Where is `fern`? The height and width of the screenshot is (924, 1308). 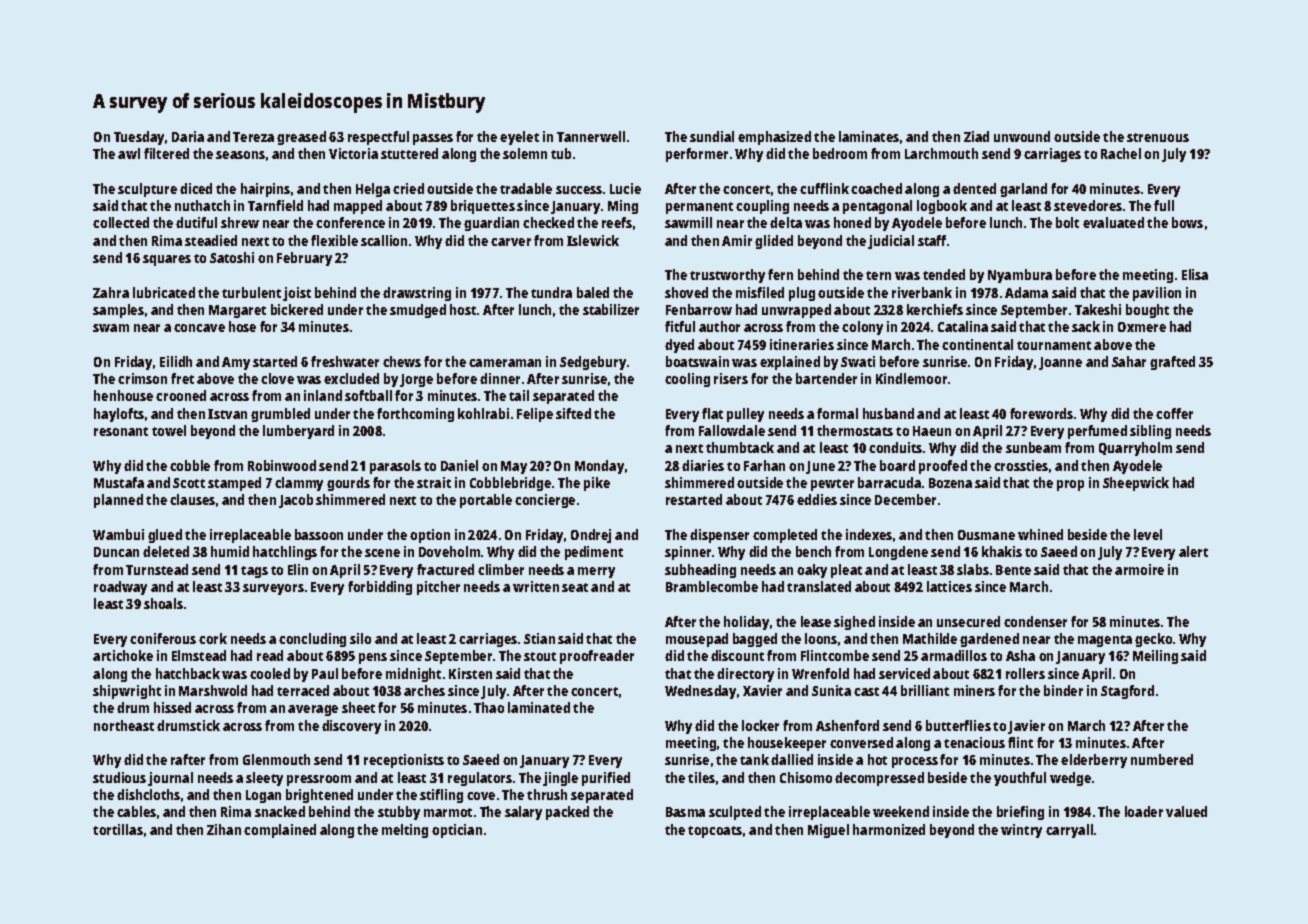 fern is located at coordinates (780, 274).
